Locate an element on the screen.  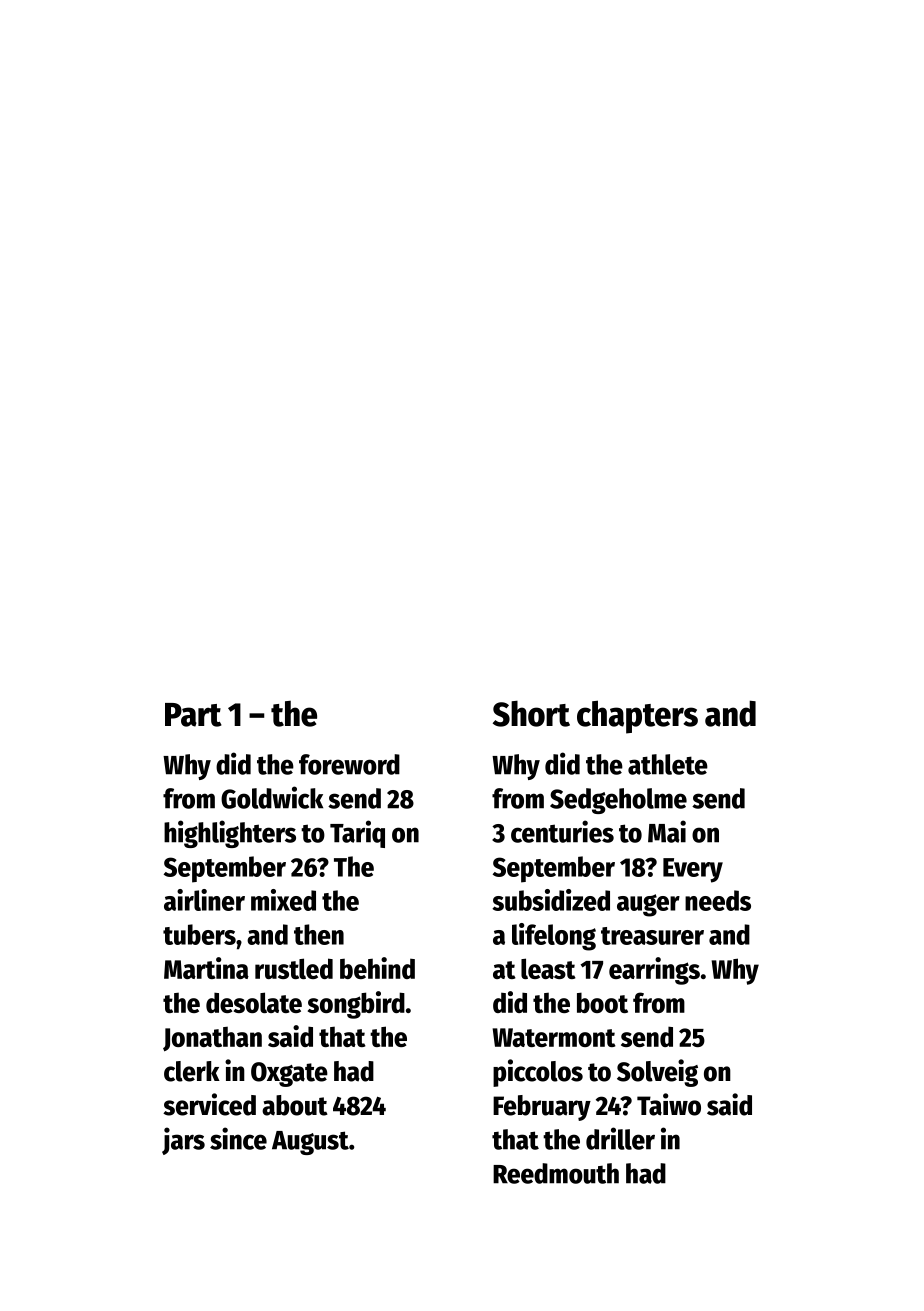
Part is located at coordinates (193, 715).
